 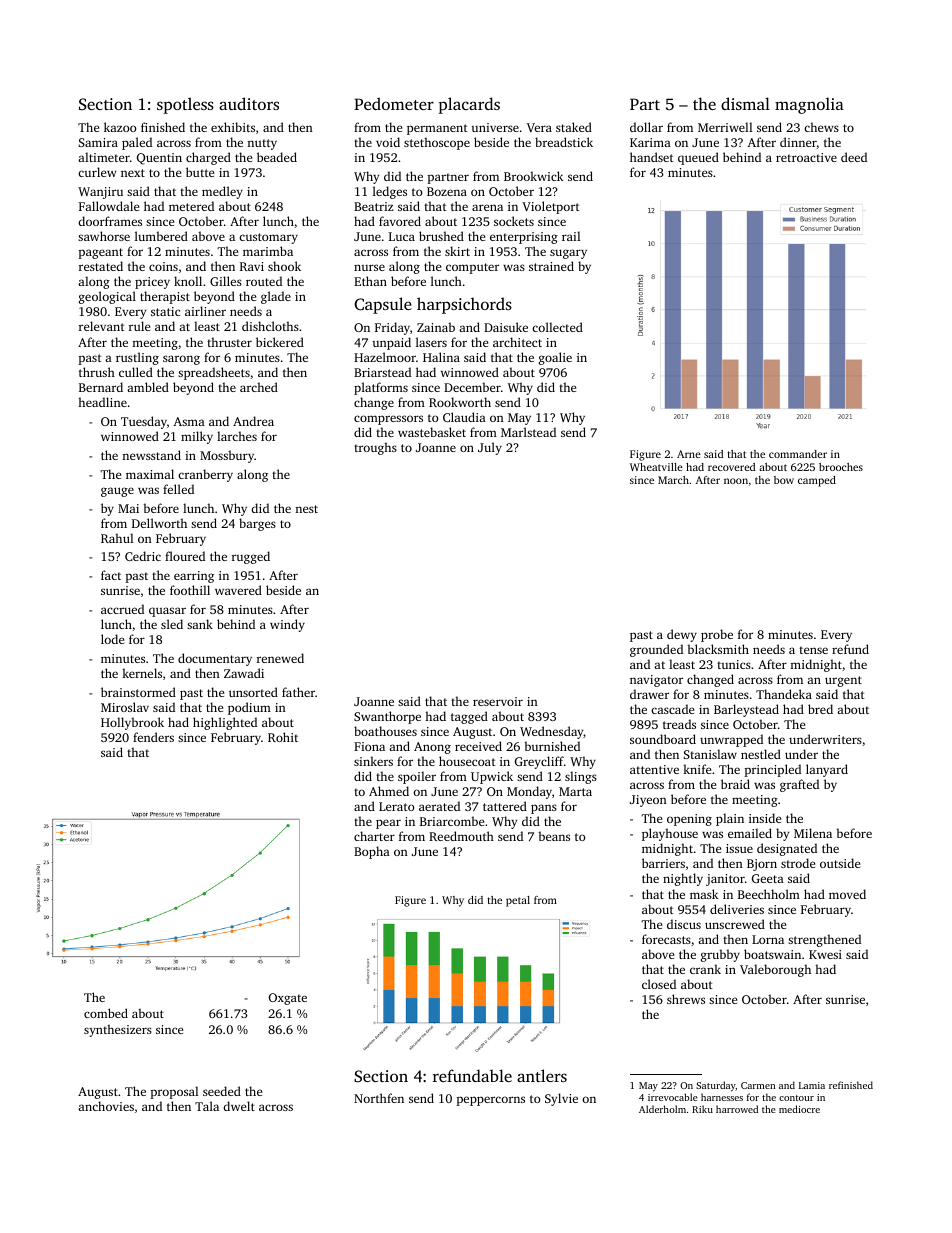 I want to click on deed, so click(x=854, y=157).
